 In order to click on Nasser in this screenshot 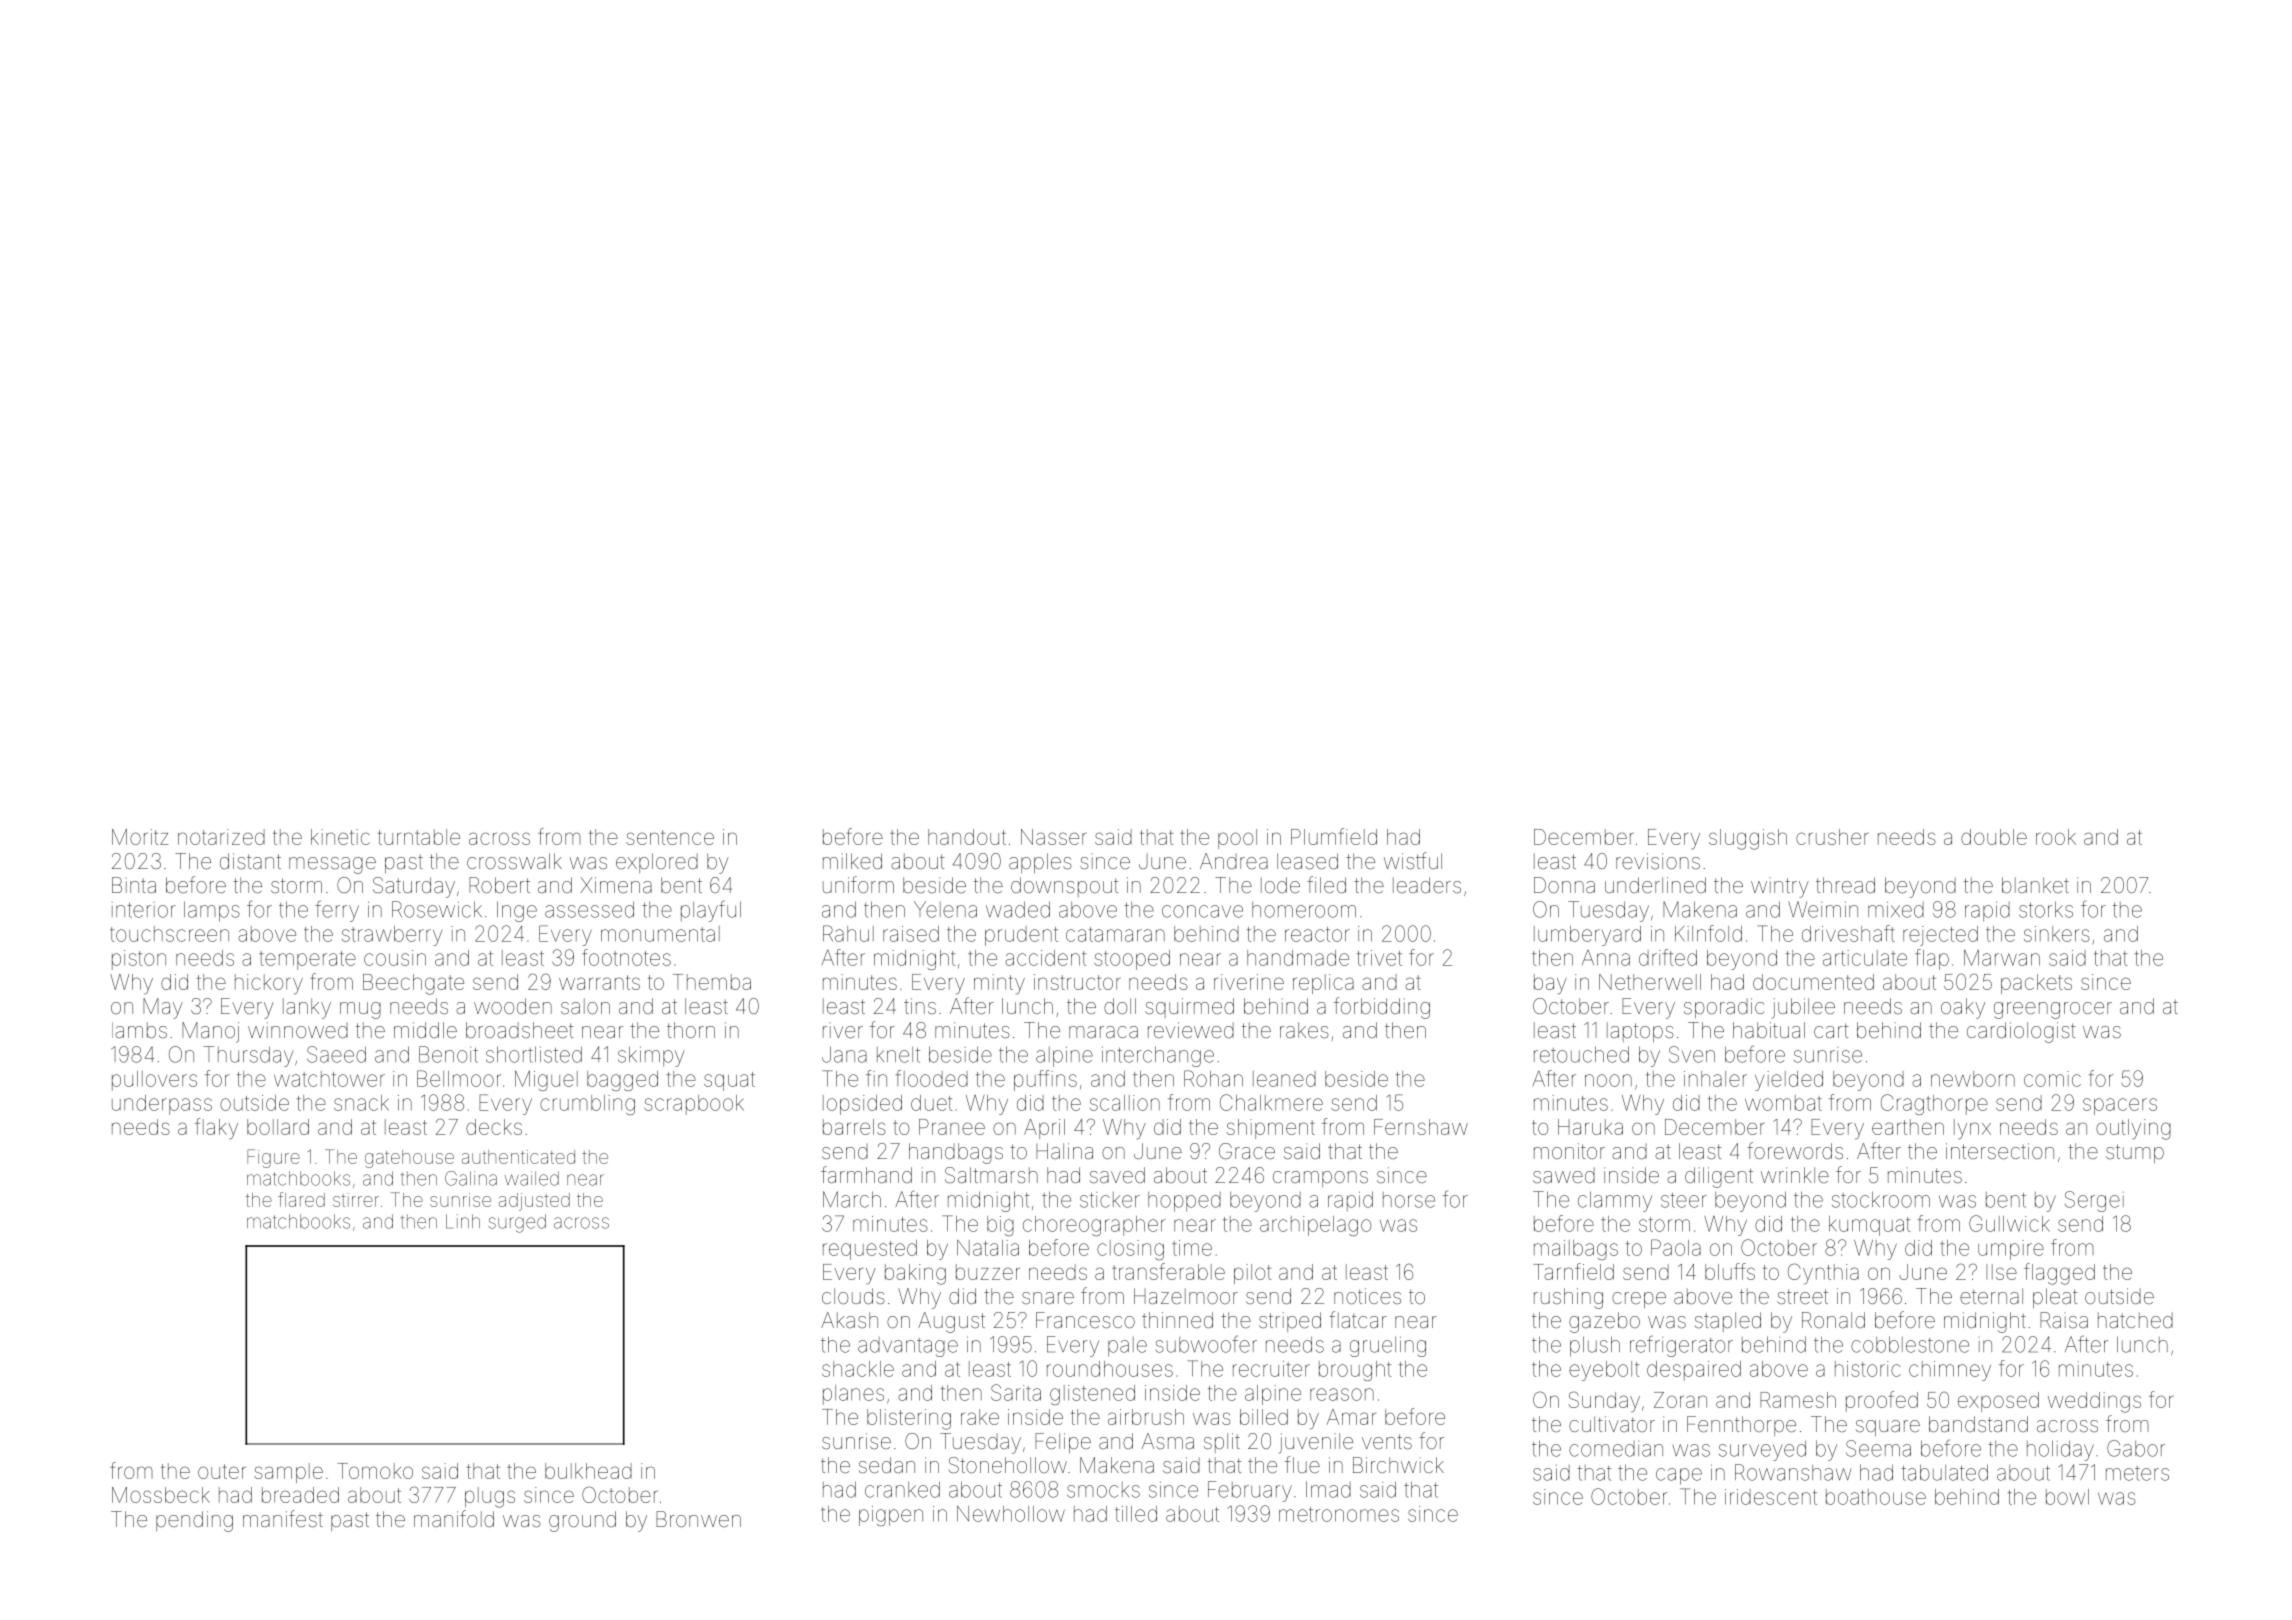, I will do `click(1054, 837)`.
